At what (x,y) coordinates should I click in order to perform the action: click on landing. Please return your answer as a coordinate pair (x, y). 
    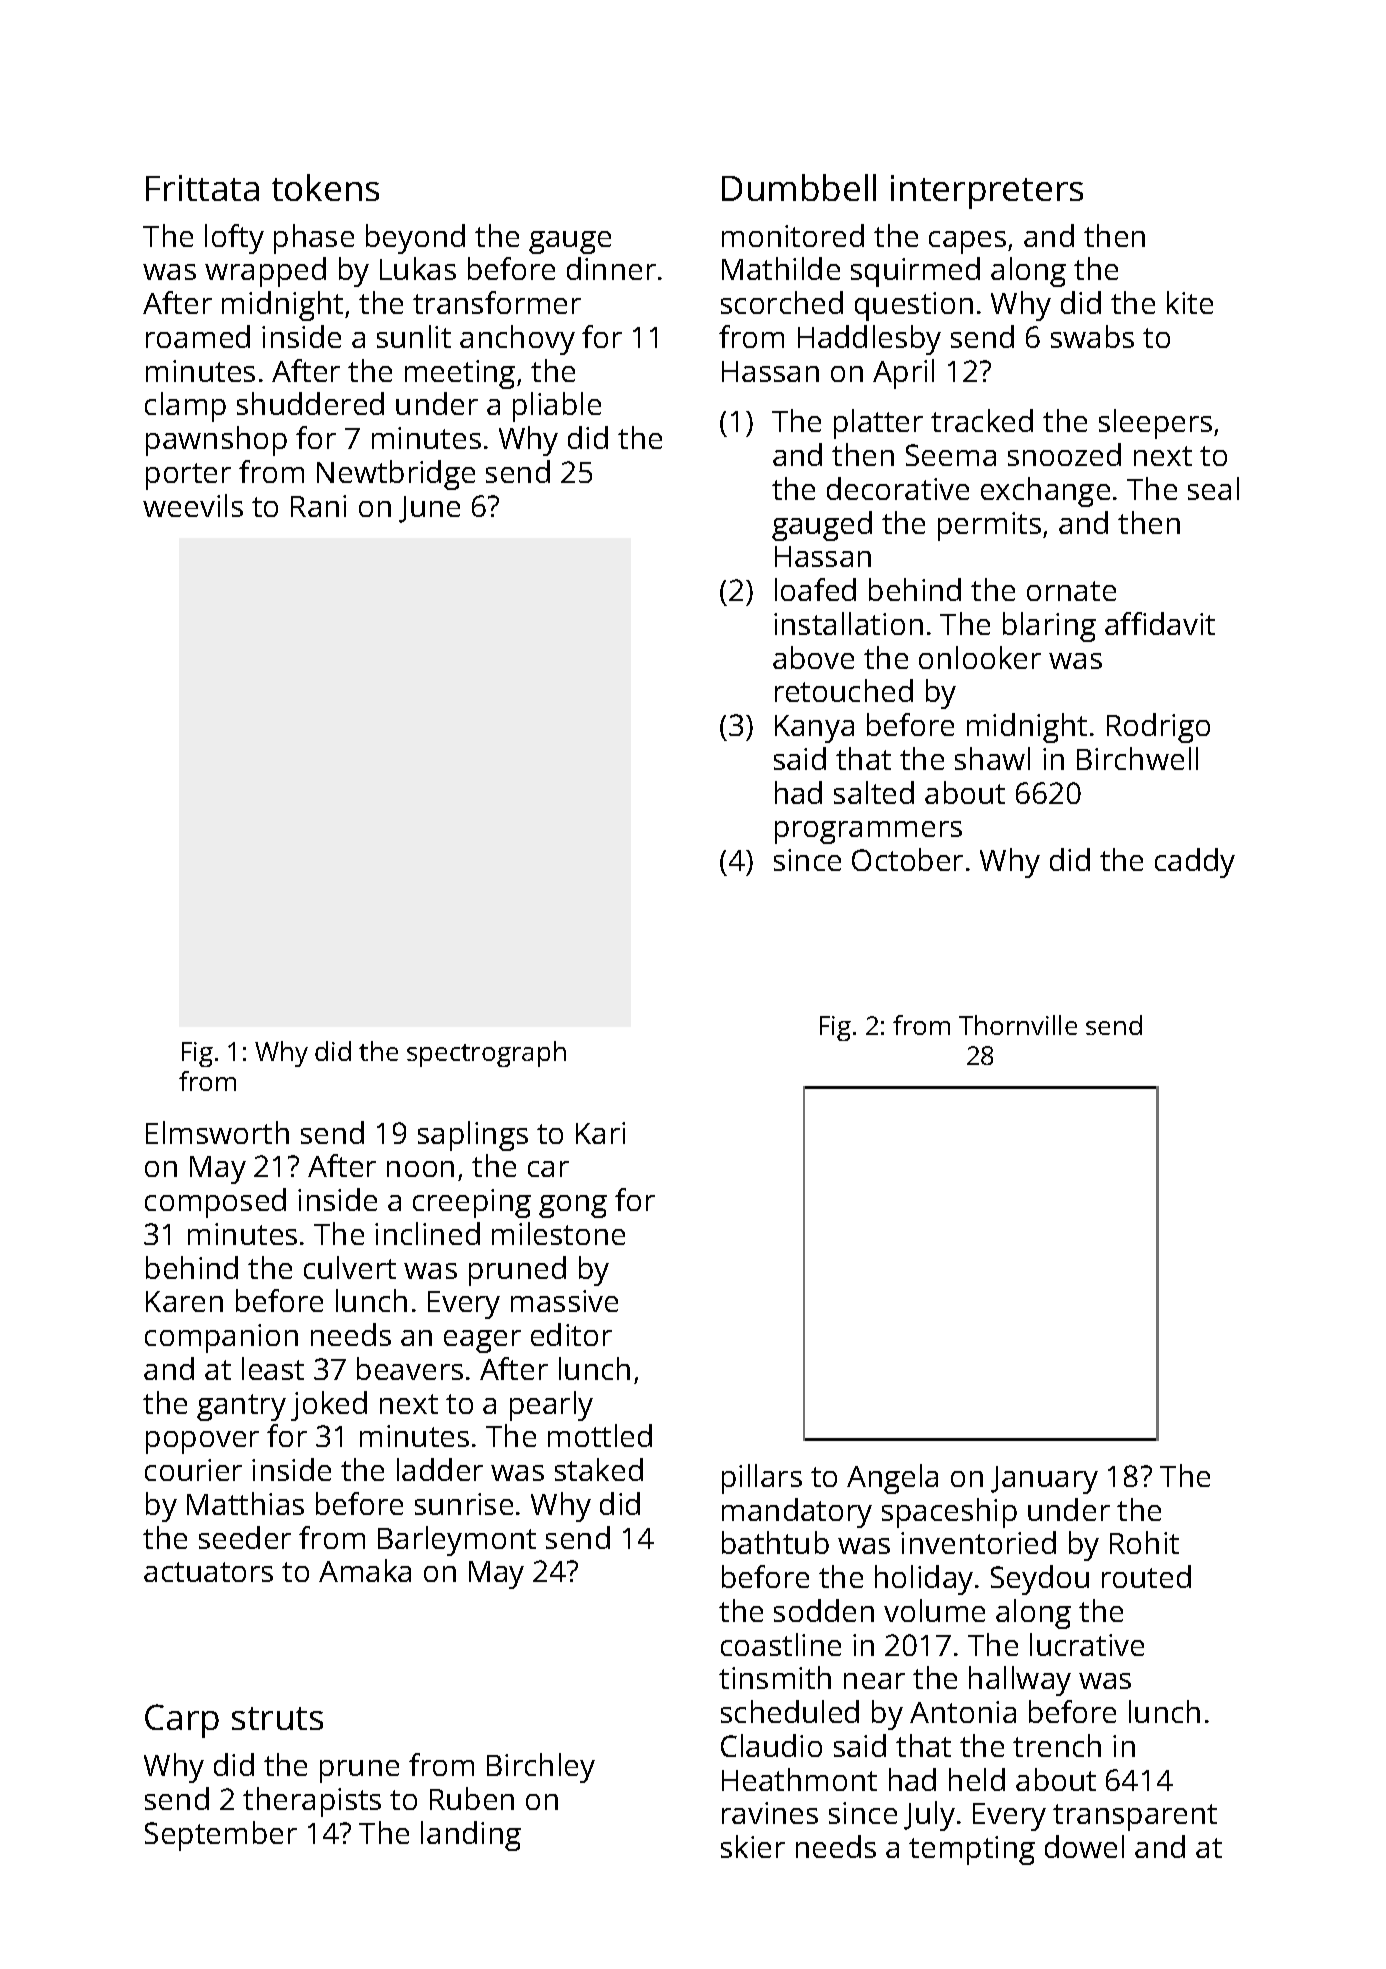
    Looking at the image, I should click on (471, 1836).
